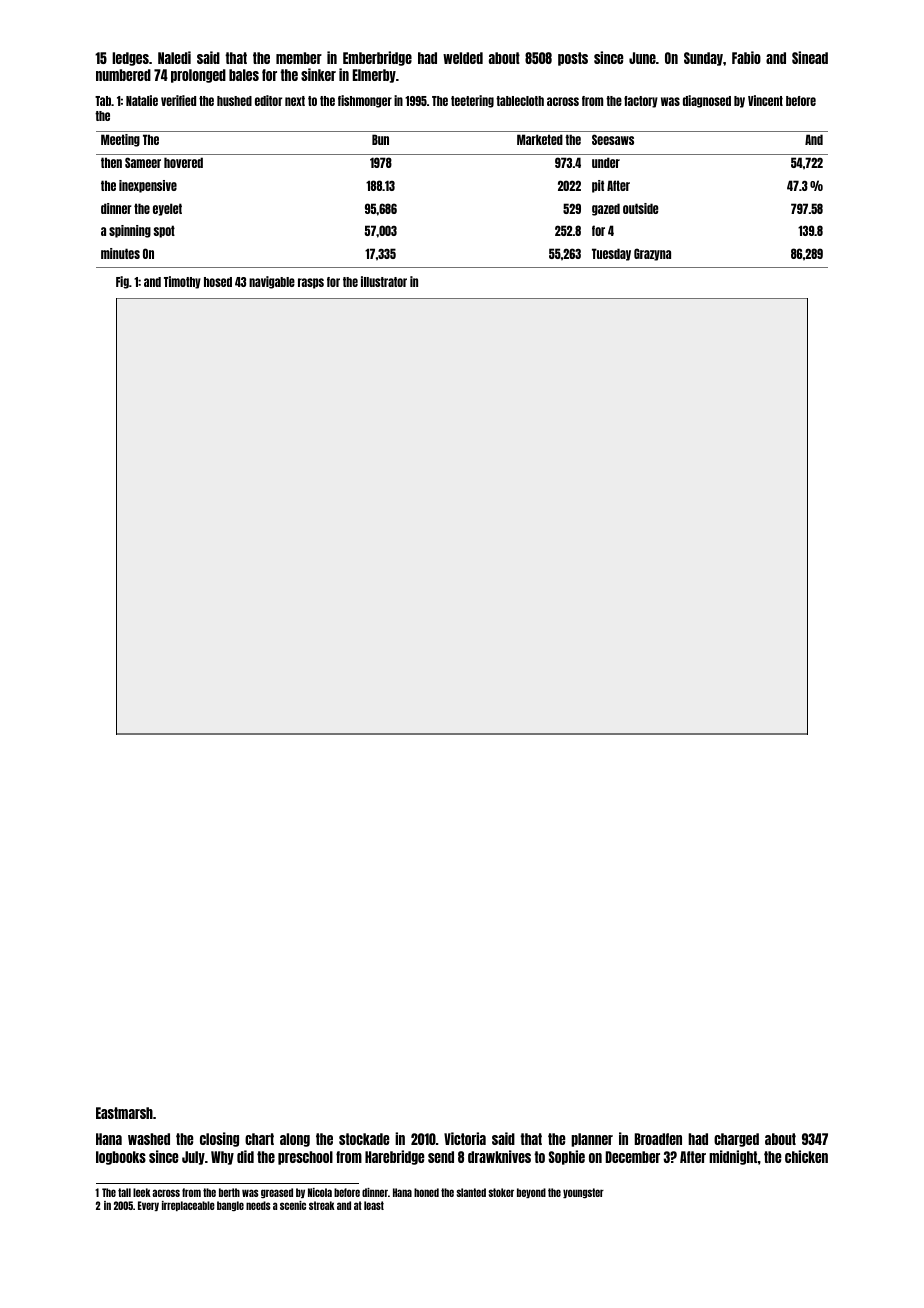 This screenshot has width=924, height=1308. Describe the element at coordinates (122, 282) in the screenshot. I see `Fig` at that location.
